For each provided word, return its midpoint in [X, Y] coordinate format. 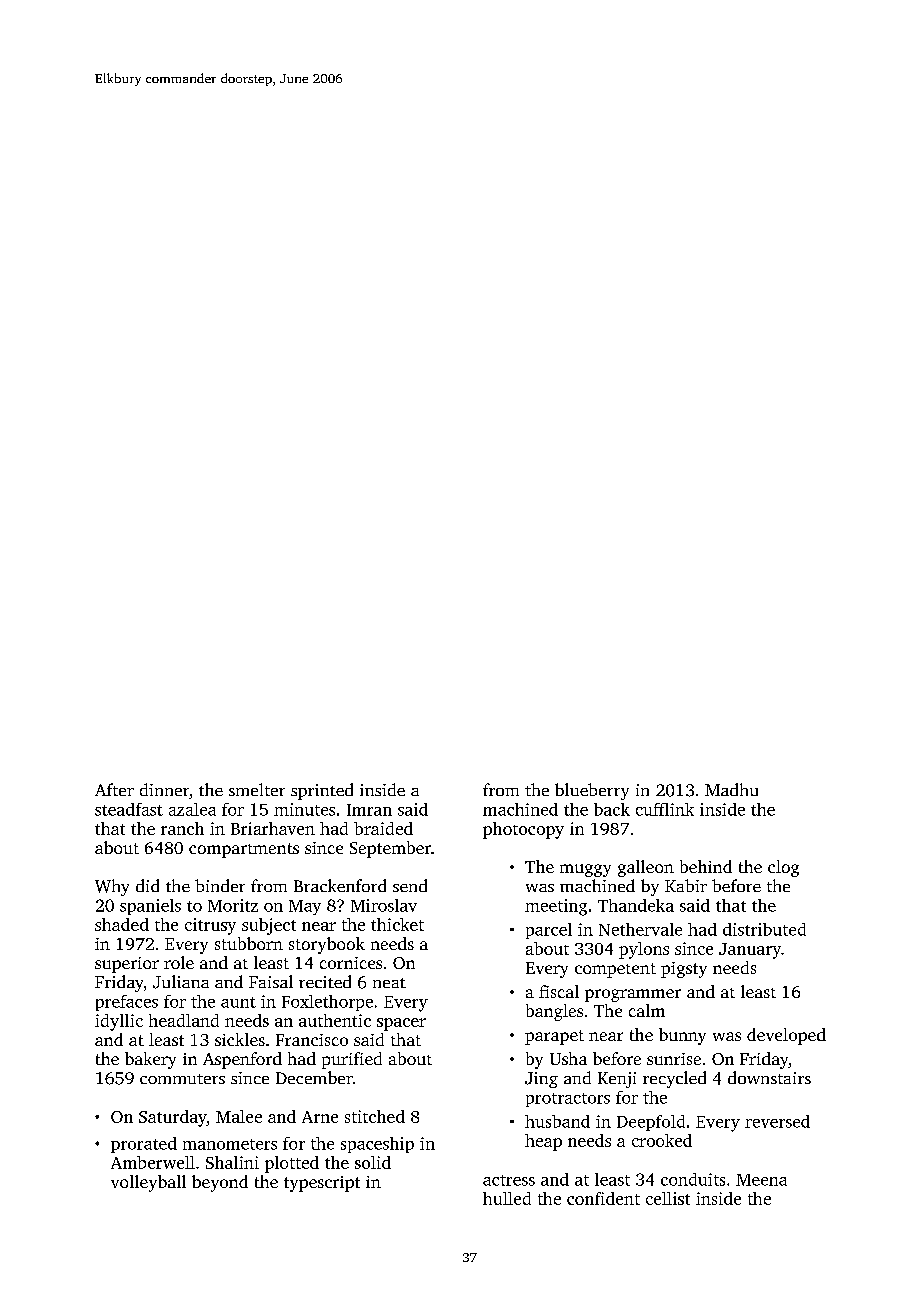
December [314, 1077]
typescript [322, 1184]
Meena [761, 1180]
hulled [507, 1198]
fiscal [559, 991]
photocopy [523, 830]
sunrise [674, 1059]
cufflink [665, 809]
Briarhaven [273, 828]
